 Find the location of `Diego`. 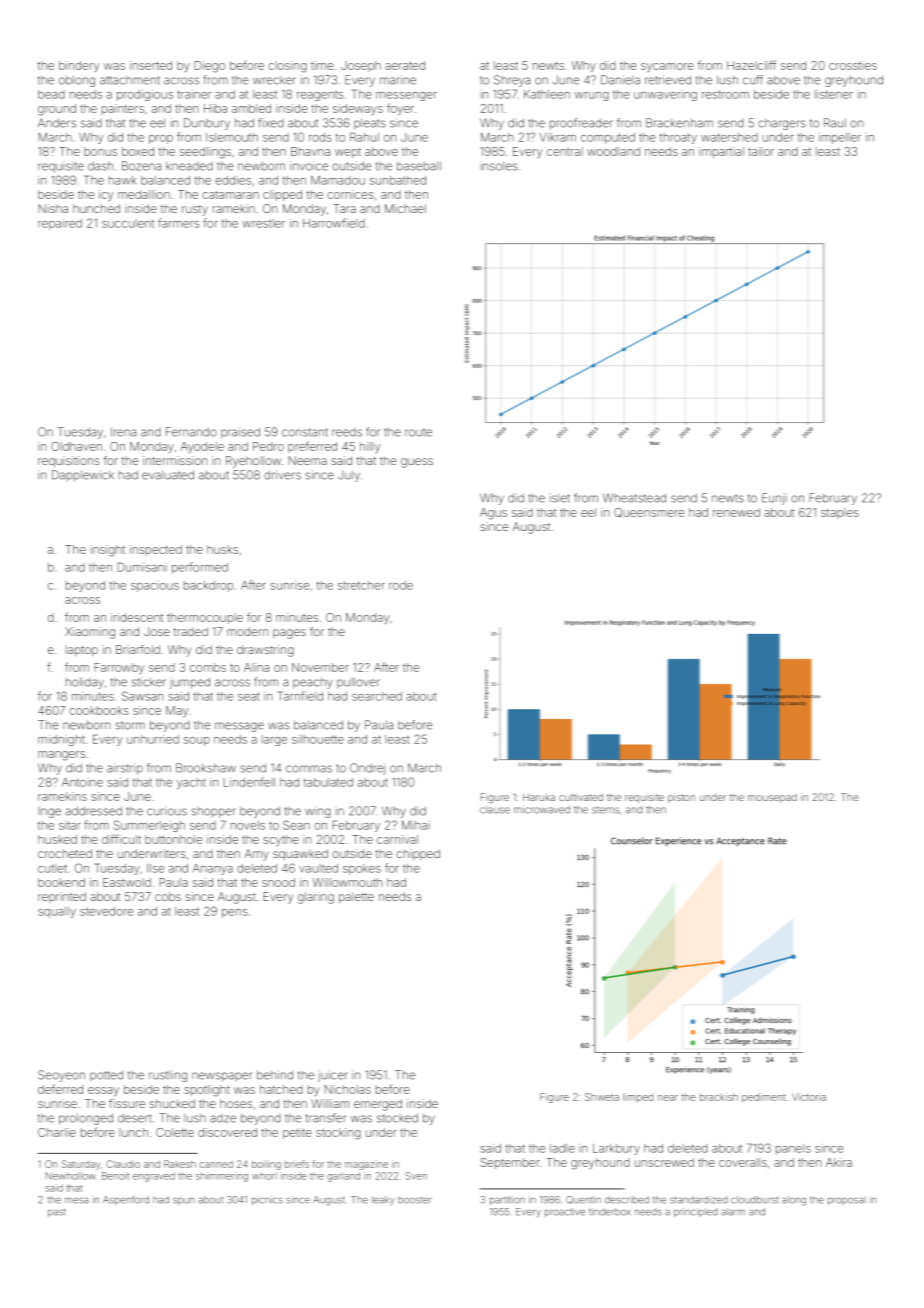

Diego is located at coordinates (210, 67).
